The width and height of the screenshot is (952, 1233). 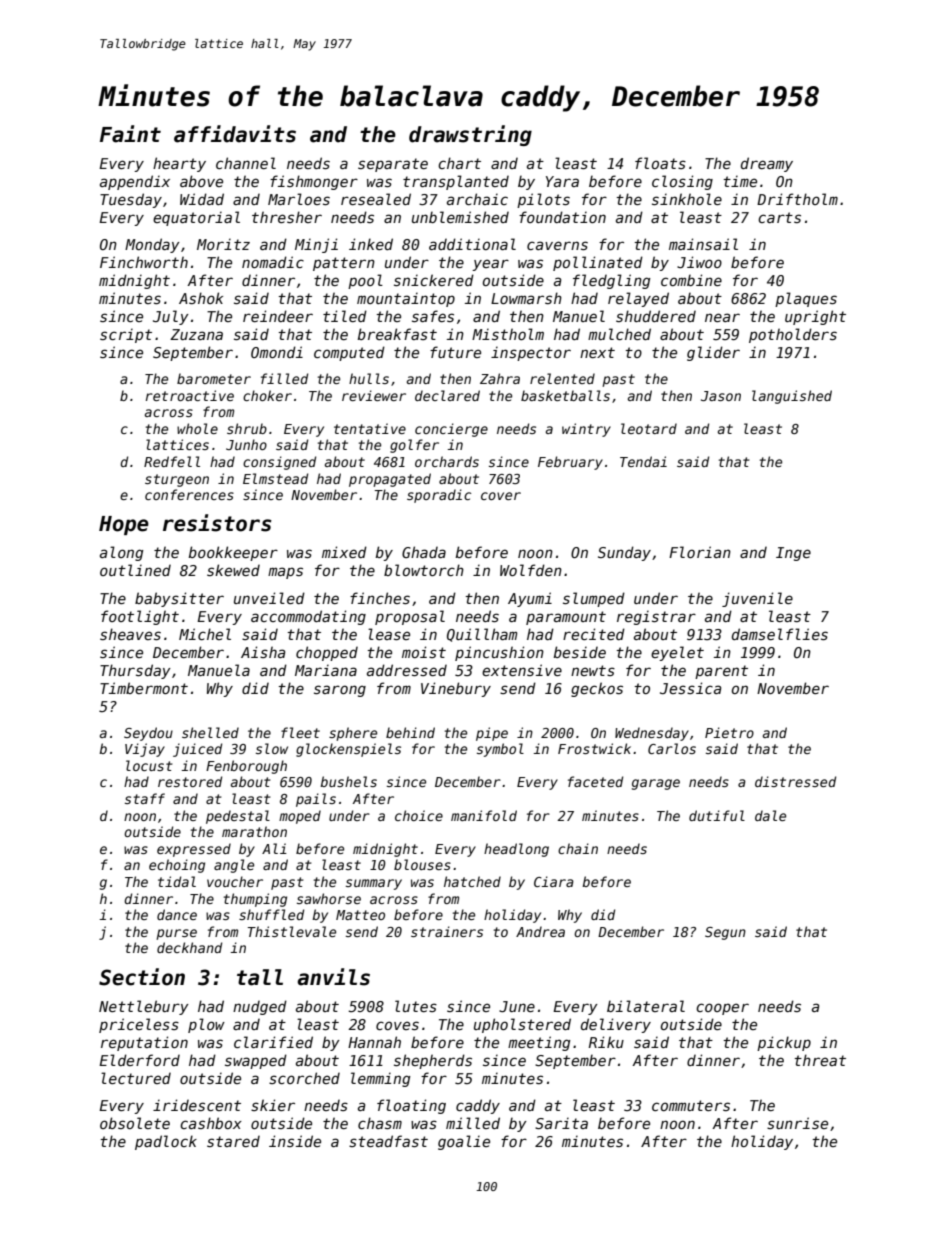 I want to click on damselflies, so click(x=780, y=634).
